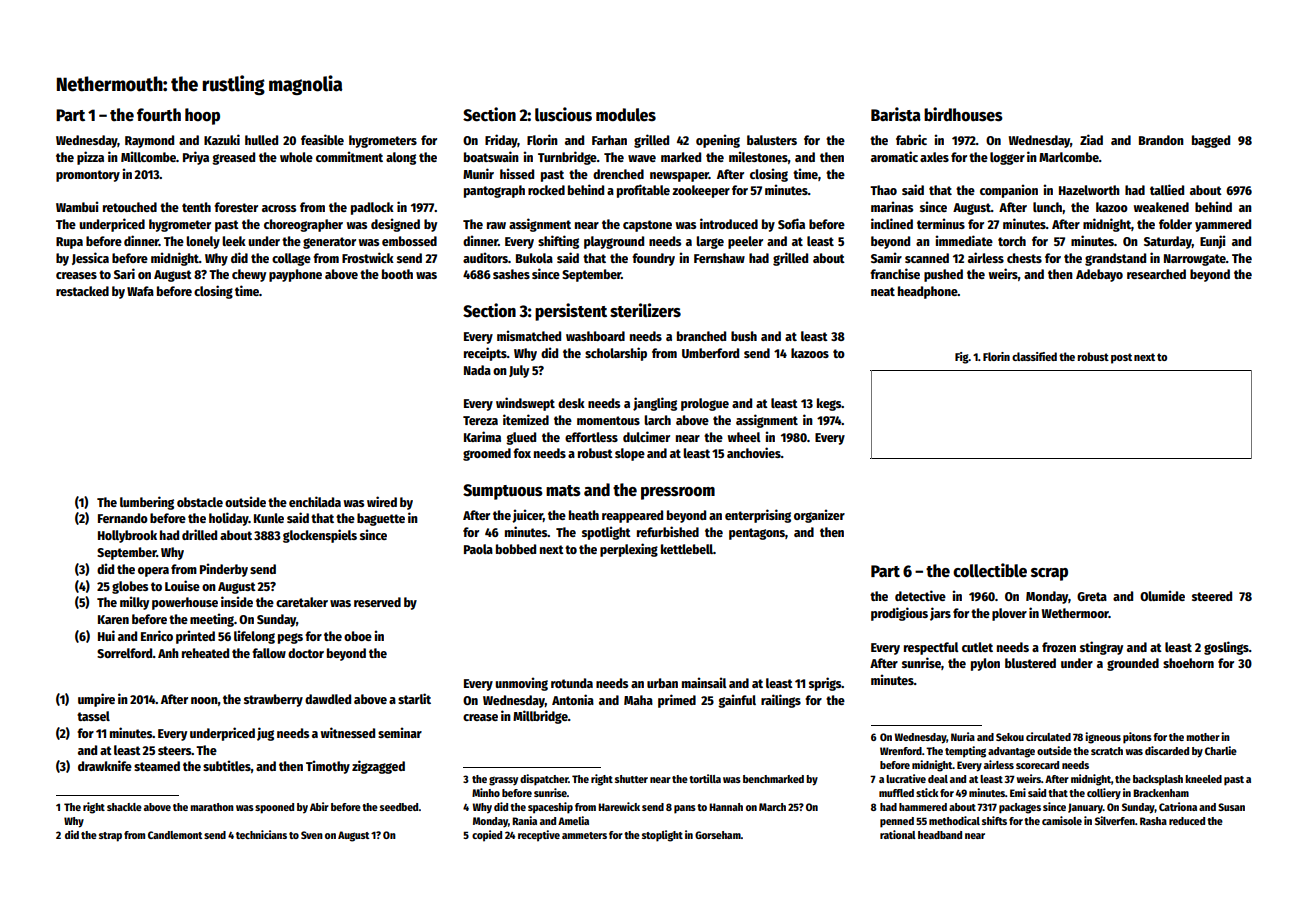 The height and width of the page is (924, 1308). I want to click on booth, so click(397, 274).
